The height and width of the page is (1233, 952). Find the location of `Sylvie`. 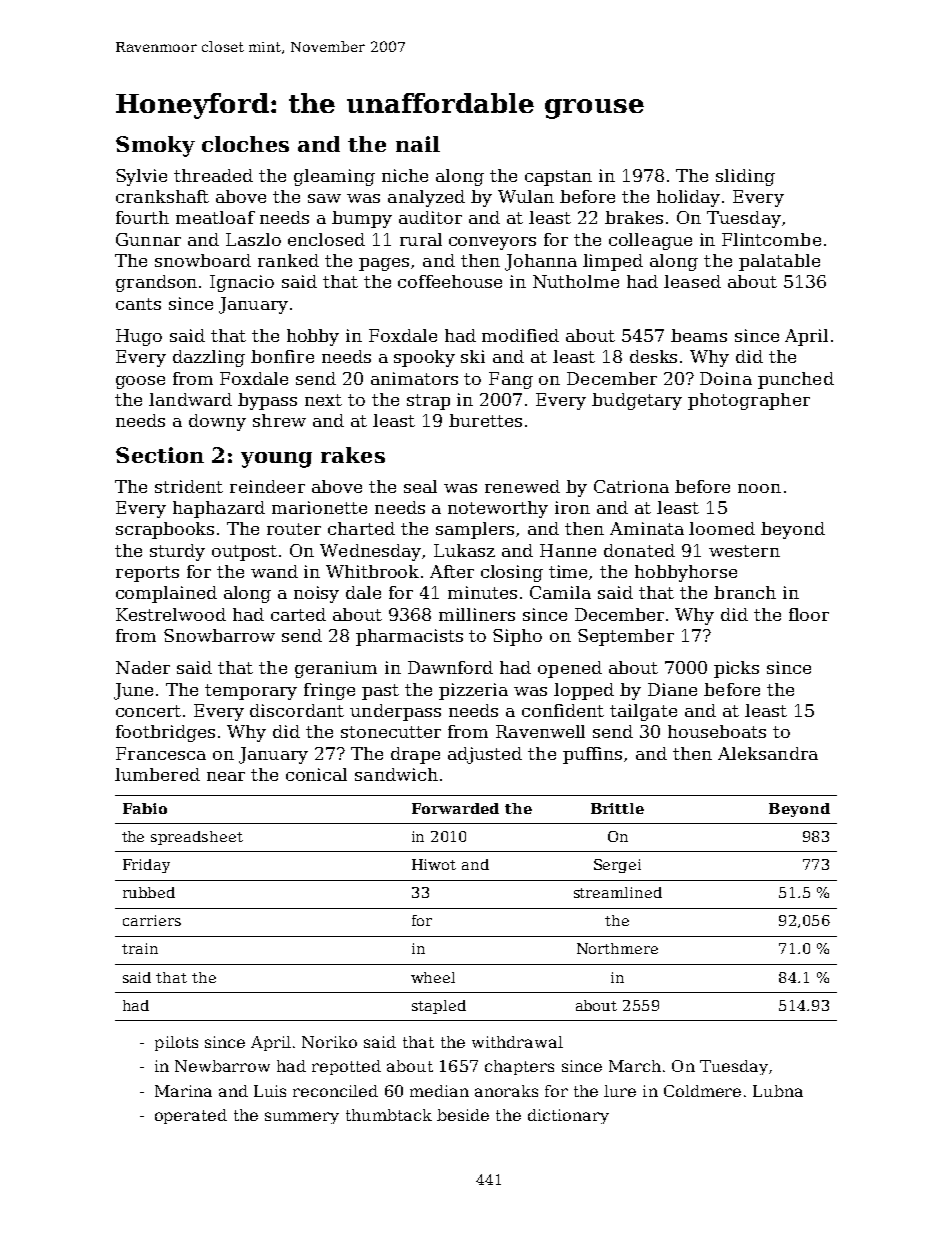

Sylvie is located at coordinates (141, 177).
